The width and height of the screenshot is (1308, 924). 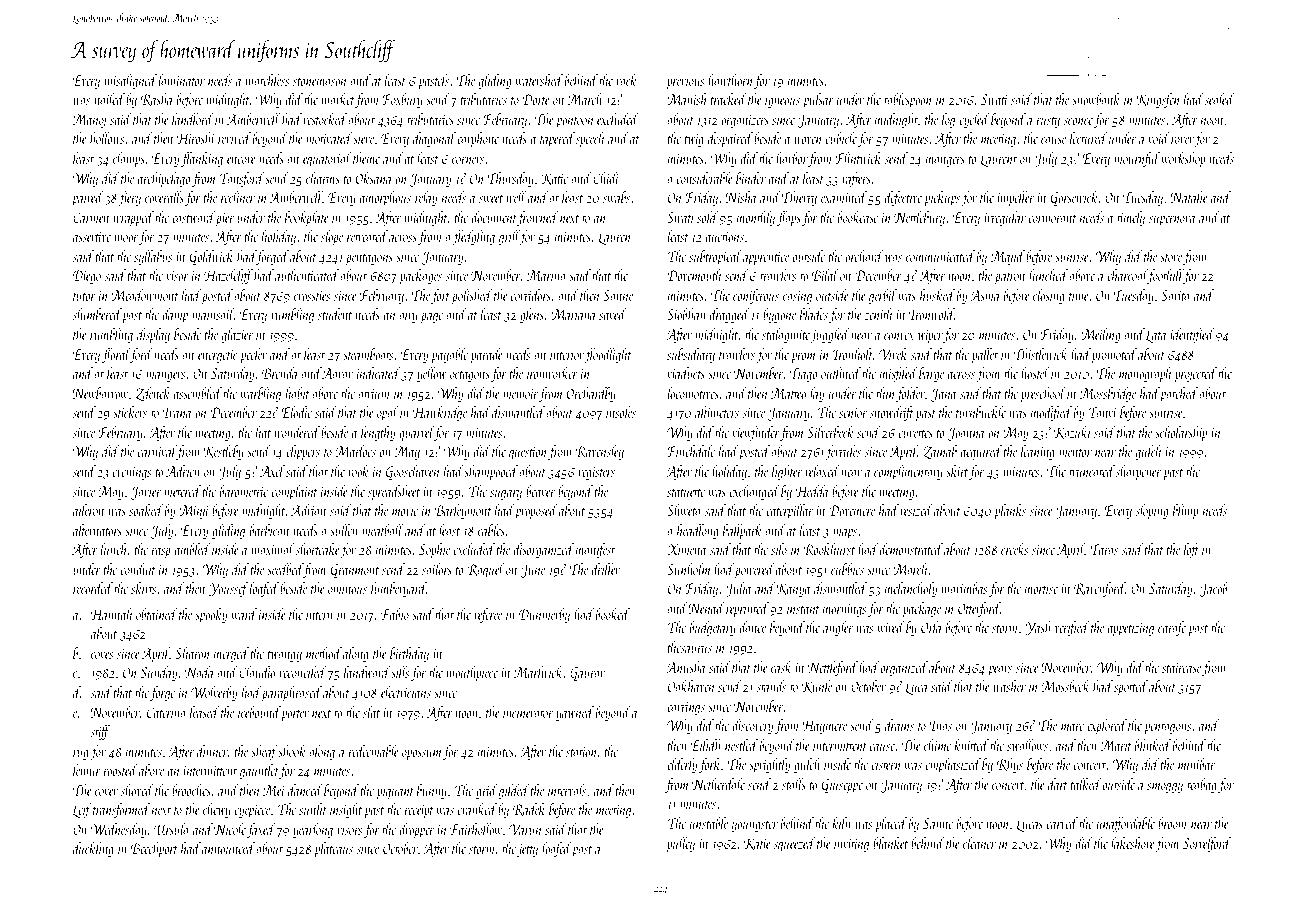 What do you see at coordinates (742, 531) in the screenshot?
I see `ballpark` at bounding box center [742, 531].
